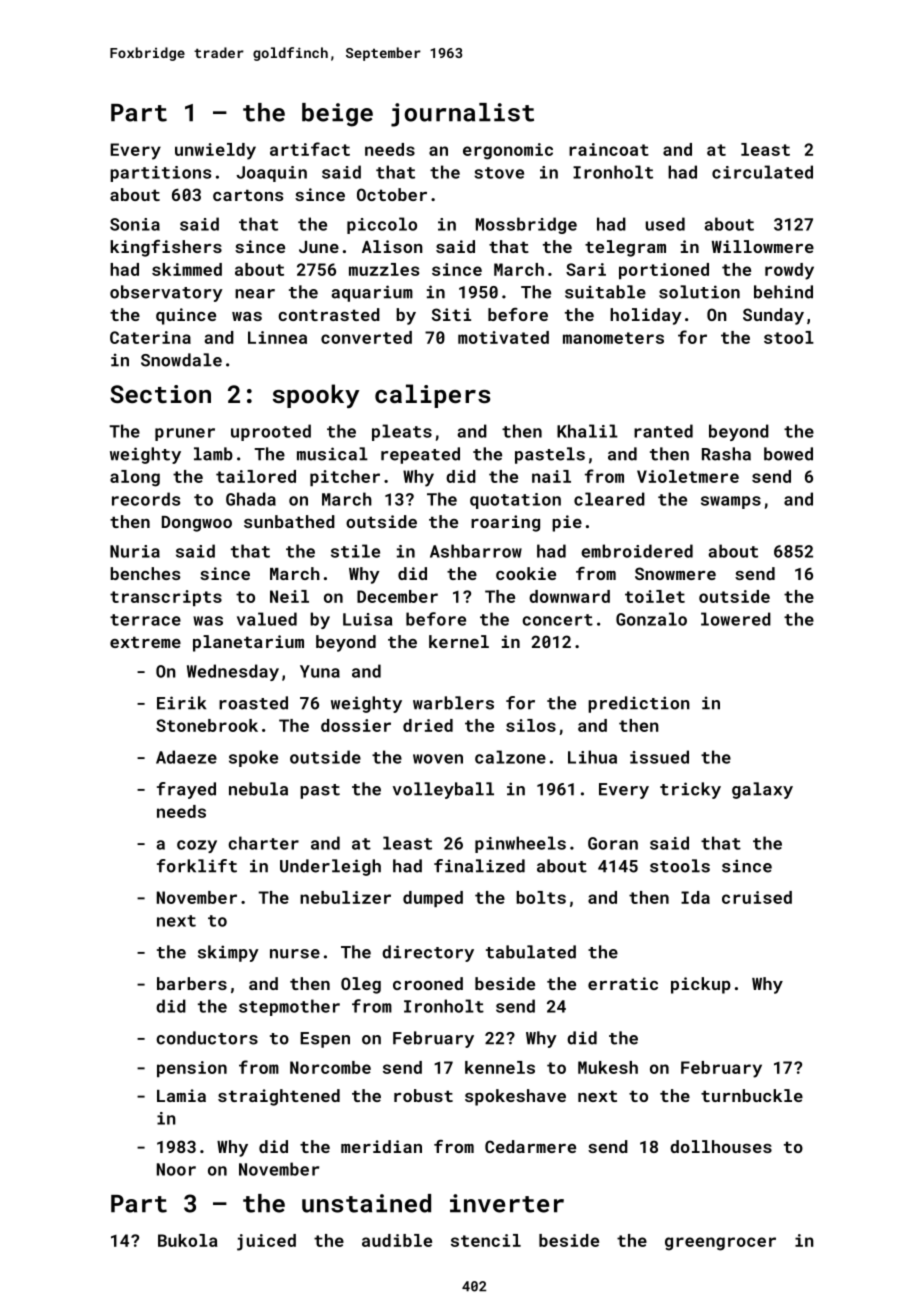 The height and width of the image is (1314, 924). I want to click on kingfishers, so click(166, 248).
